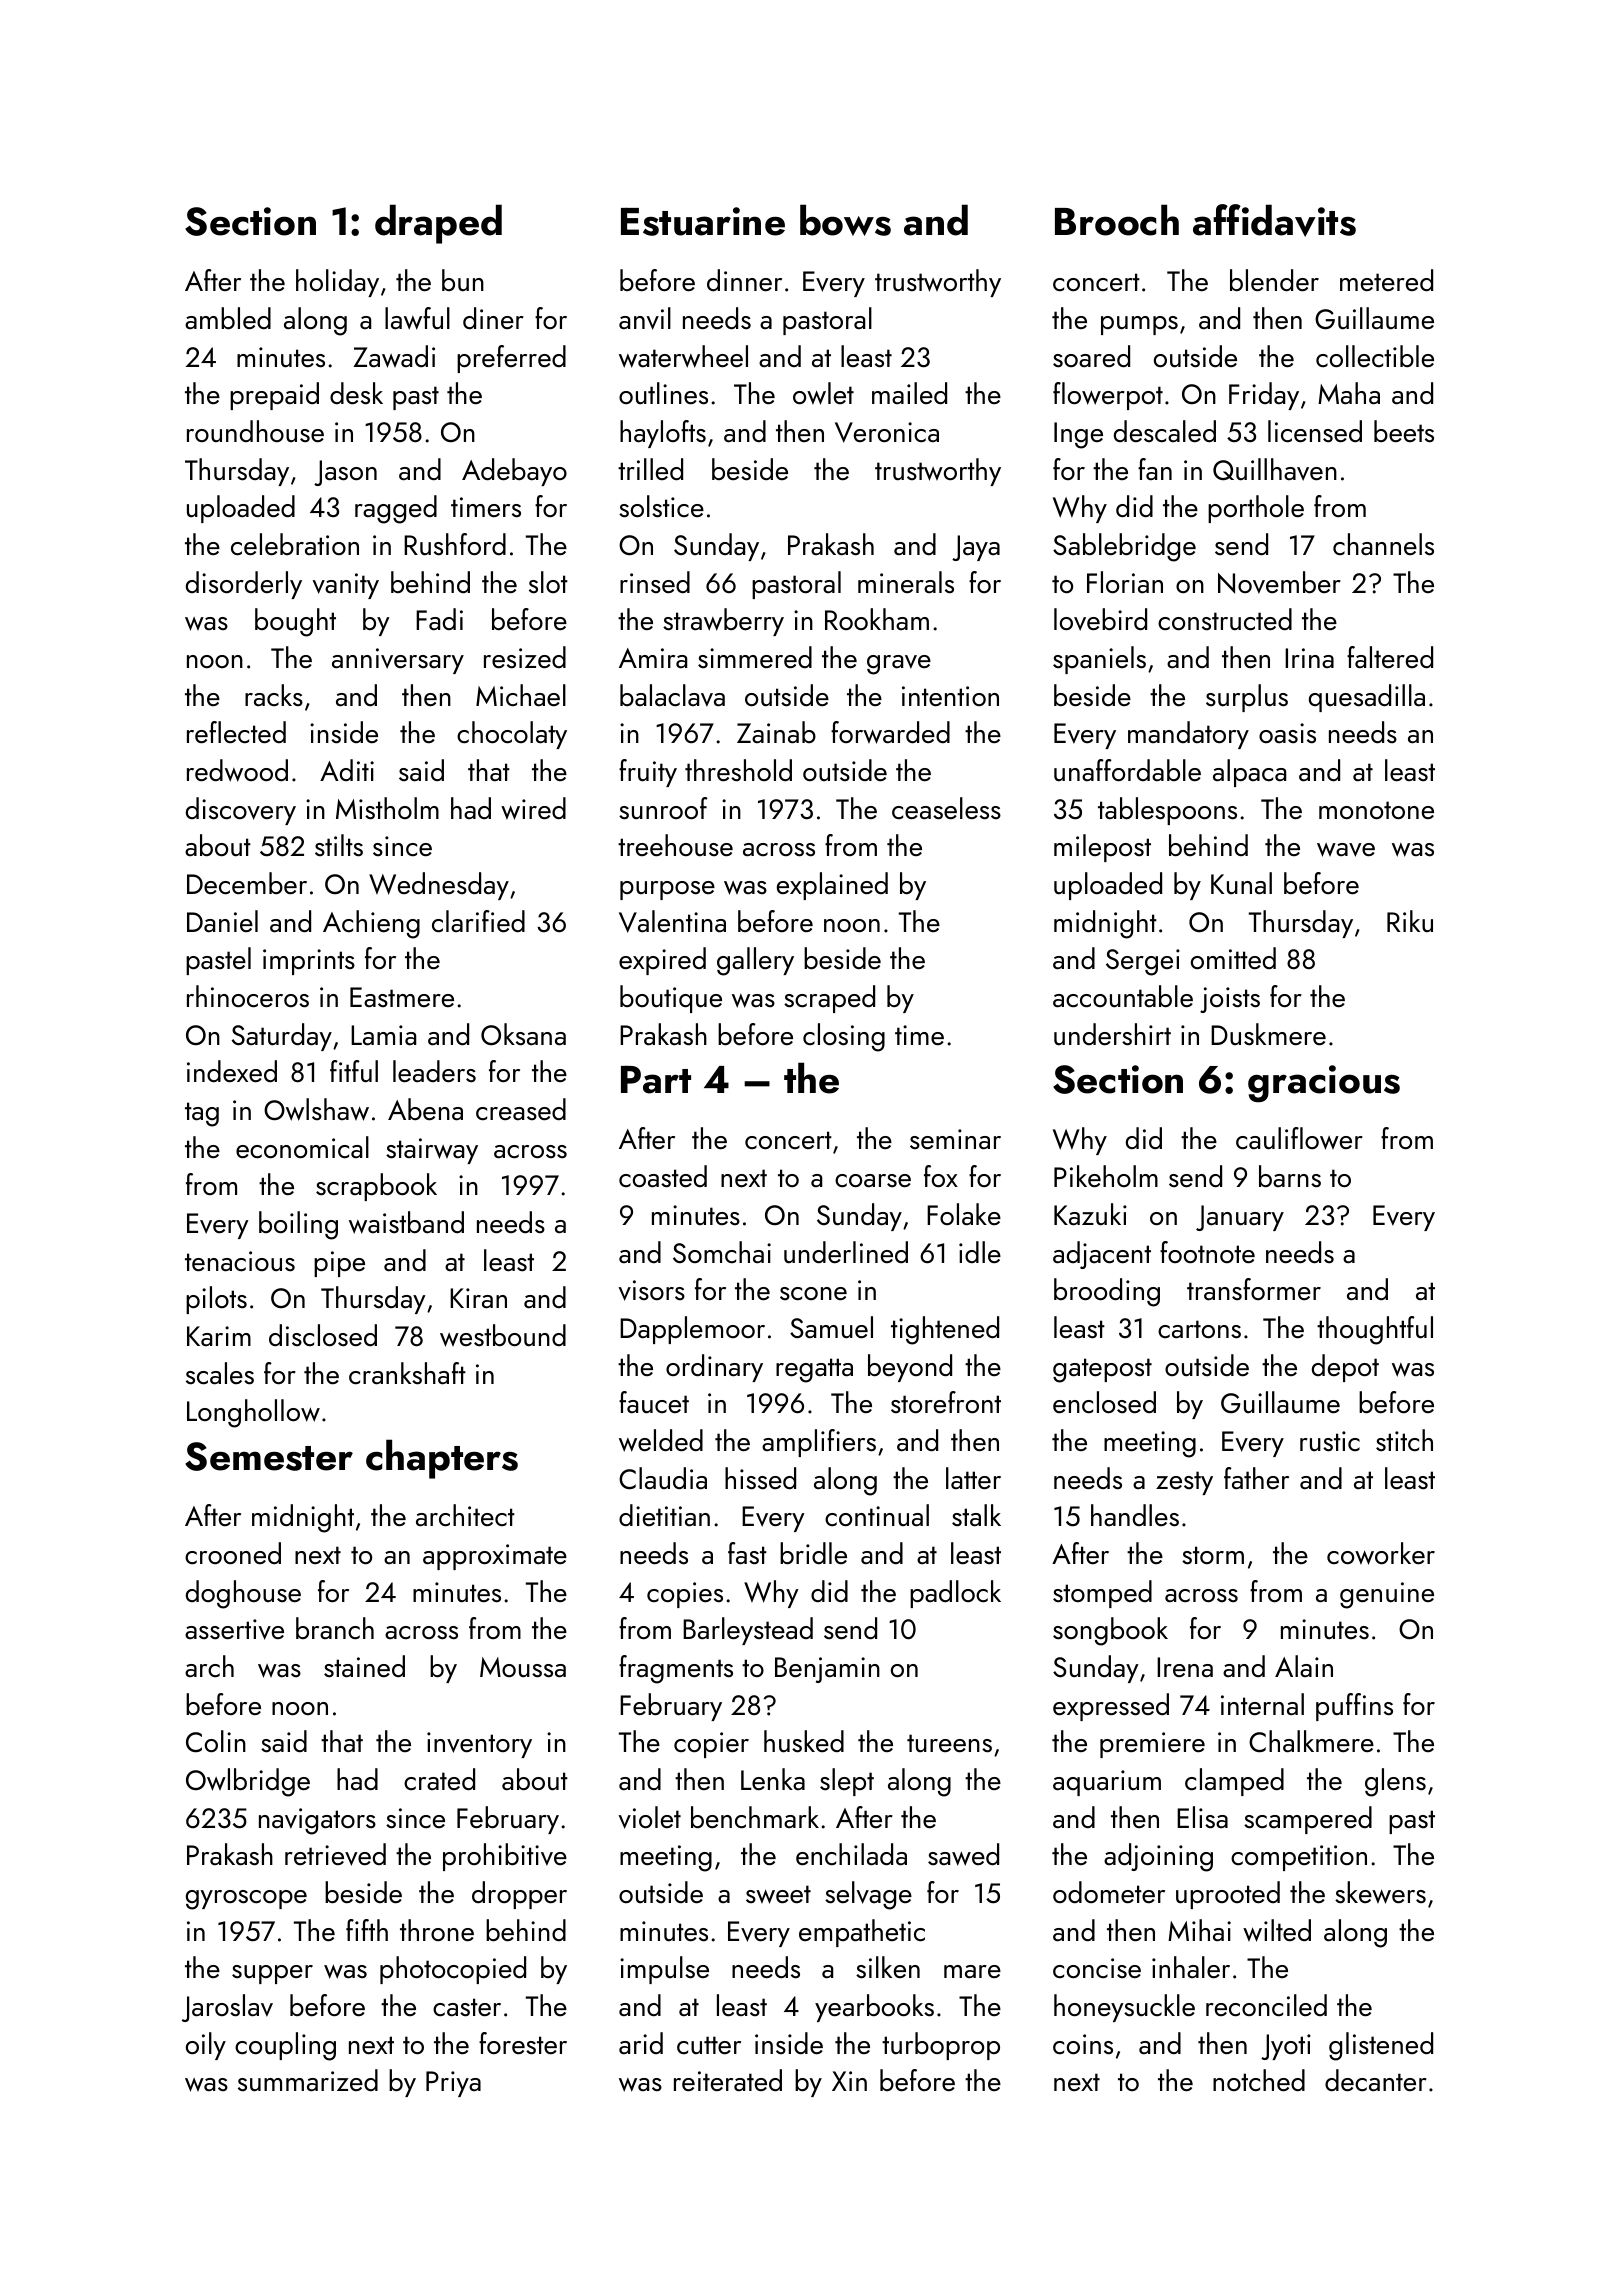  I want to click on Friday, so click(1264, 396).
